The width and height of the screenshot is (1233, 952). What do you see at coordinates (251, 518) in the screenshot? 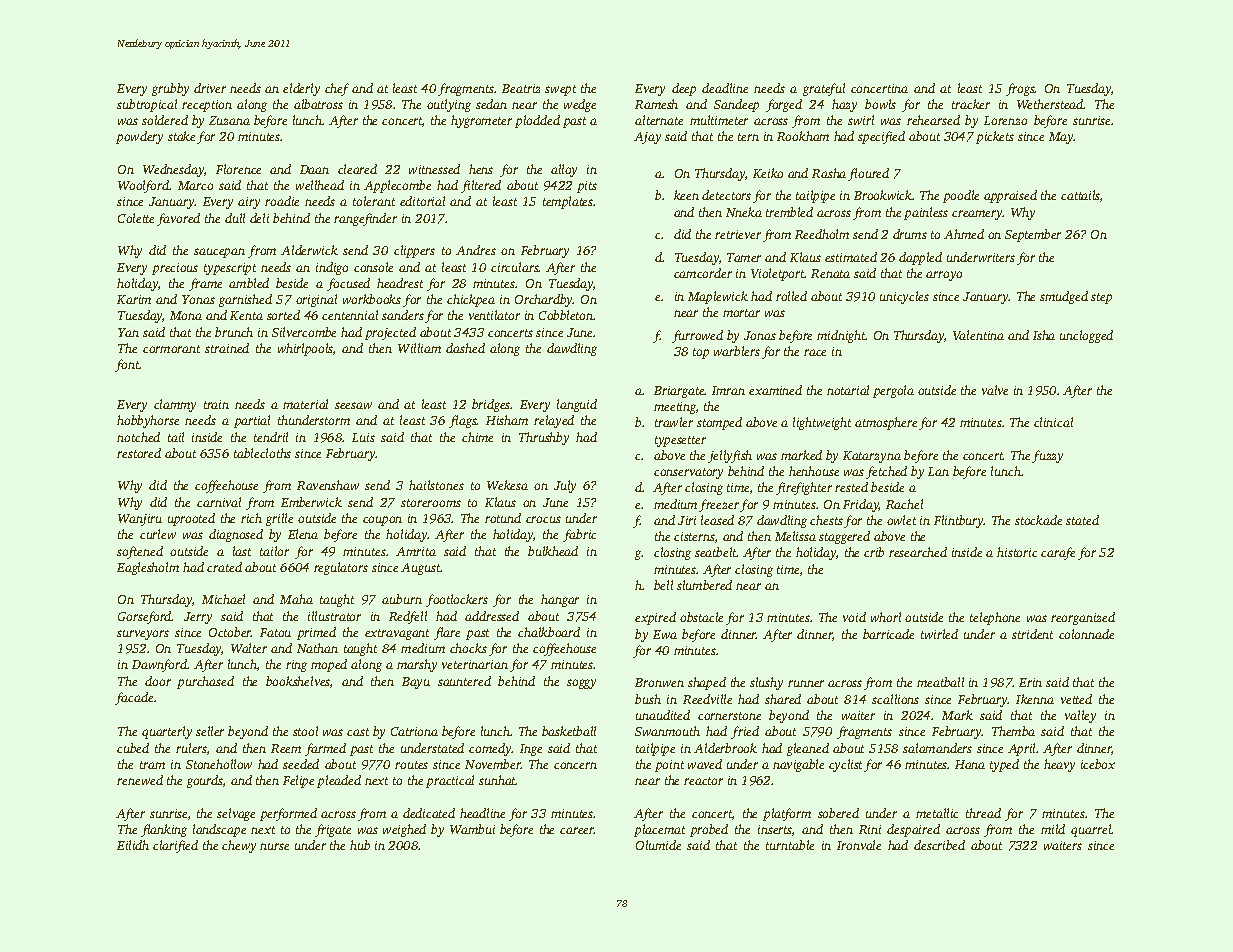
I see `rich` at bounding box center [251, 518].
